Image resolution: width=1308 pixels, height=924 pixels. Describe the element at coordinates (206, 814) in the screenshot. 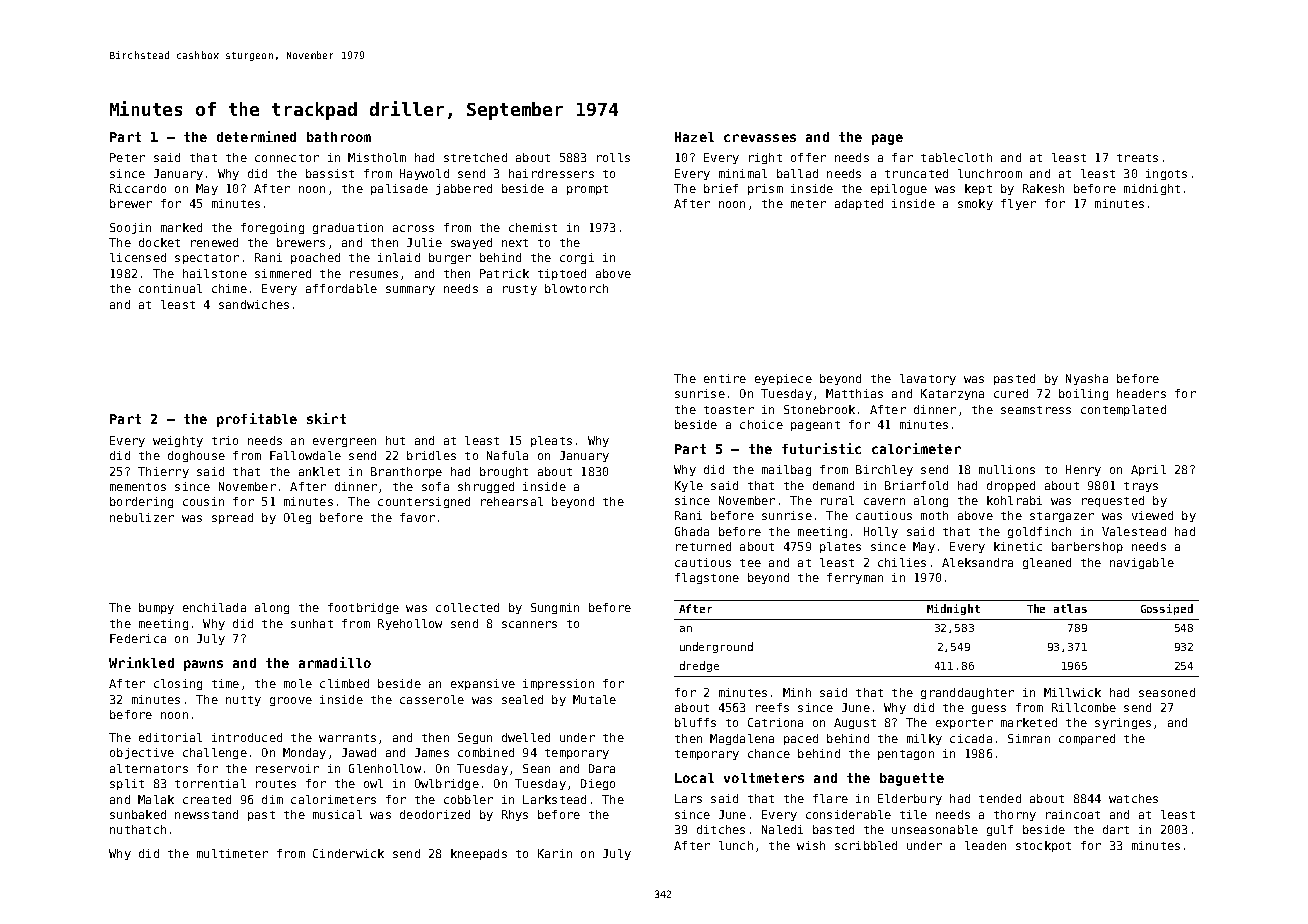

I see `newsstand` at that location.
